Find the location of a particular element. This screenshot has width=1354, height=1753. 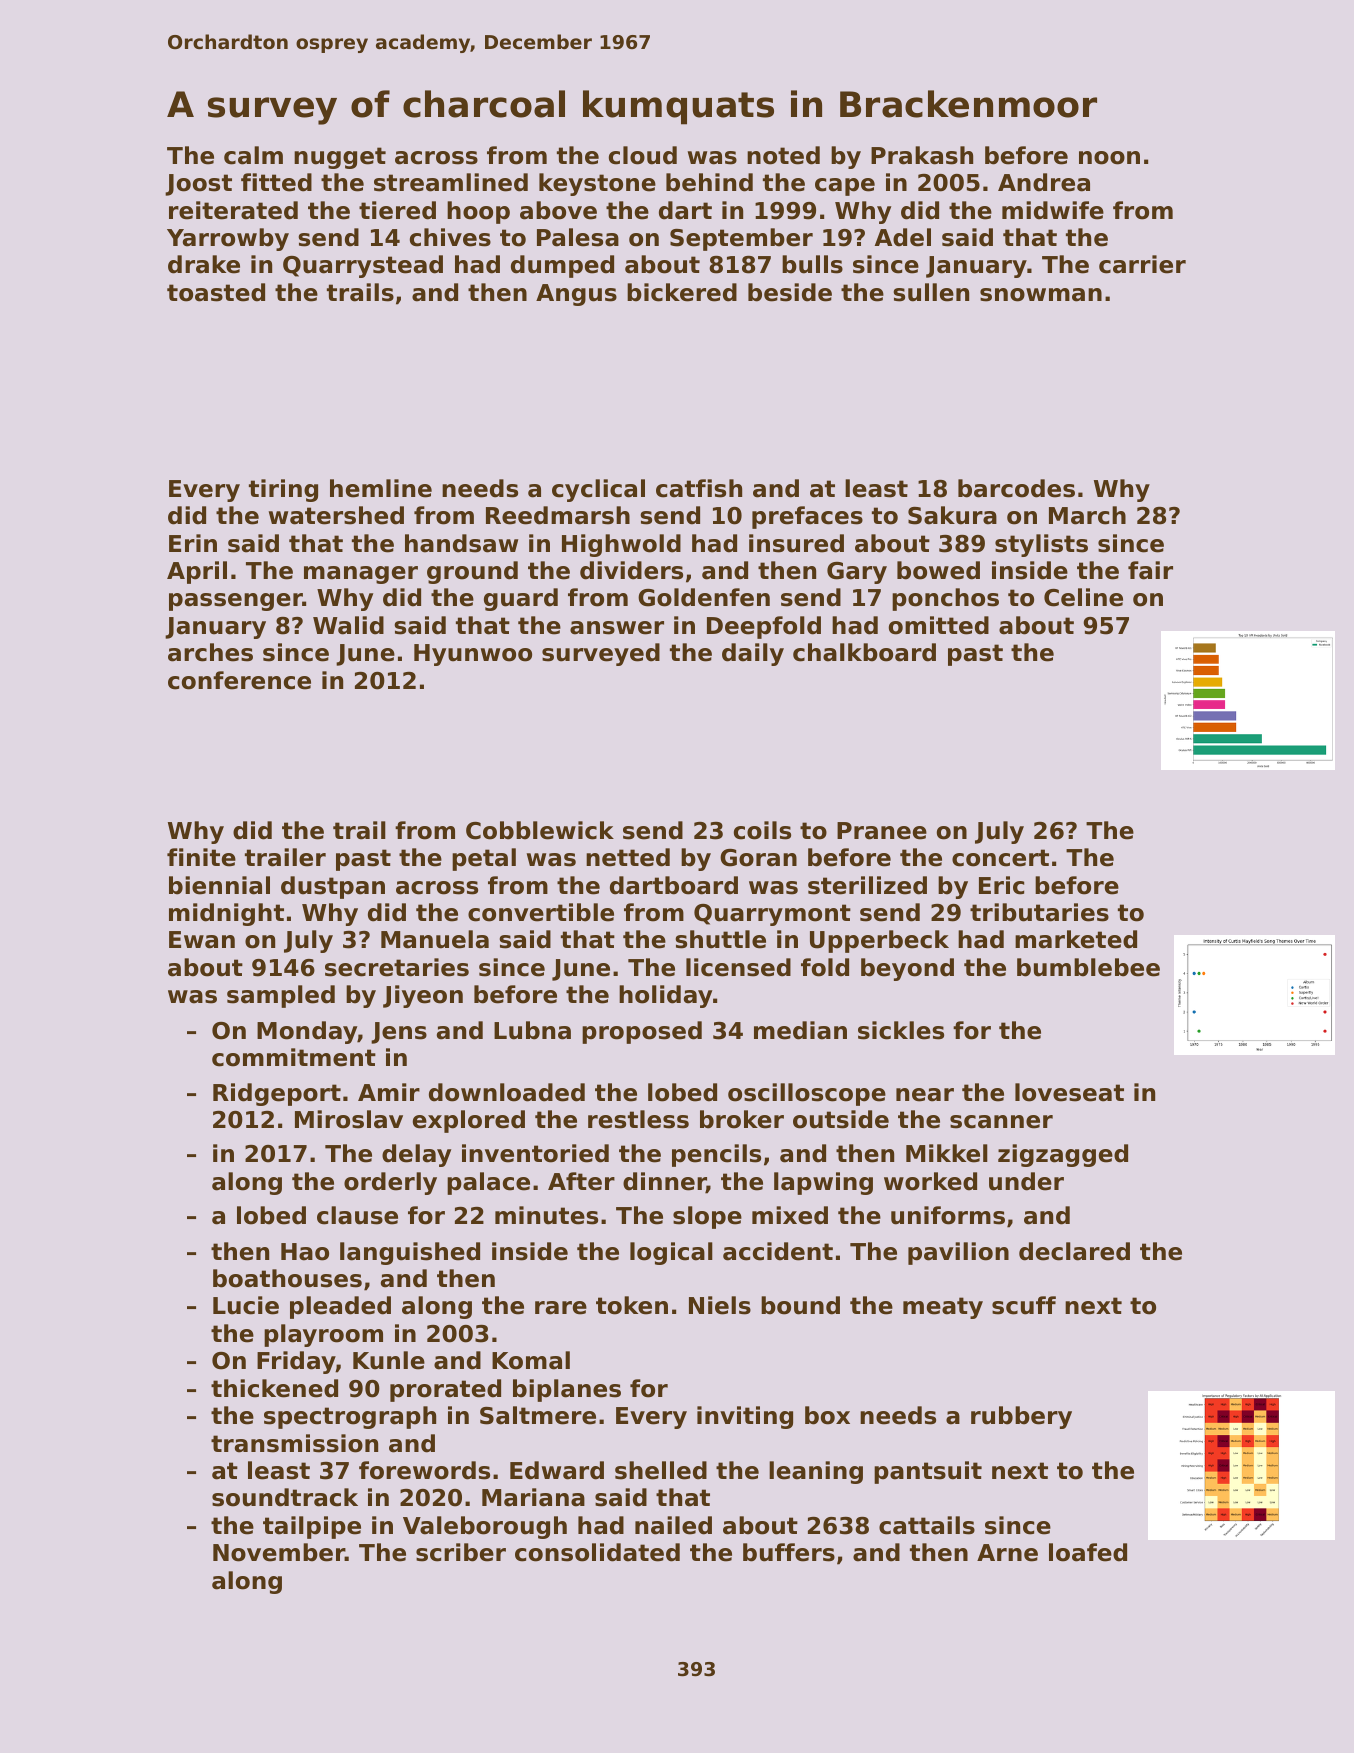

tailpipe is located at coordinates (312, 1527).
